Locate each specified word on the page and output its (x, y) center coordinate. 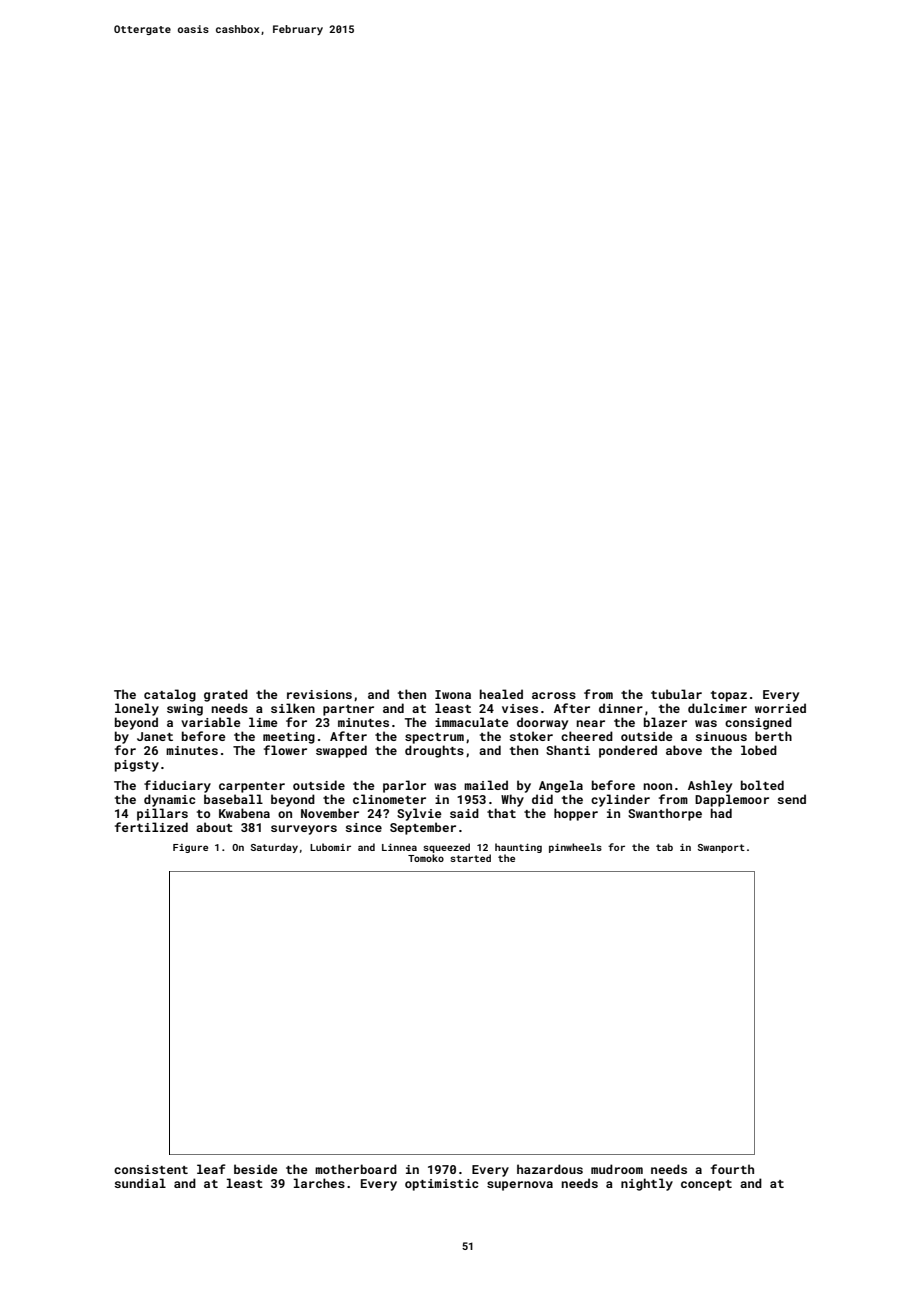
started (470, 858)
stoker (531, 736)
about (214, 827)
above (684, 750)
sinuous (721, 736)
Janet (155, 736)
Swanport (721, 848)
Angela (561, 786)
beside (256, 1169)
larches (319, 1183)
